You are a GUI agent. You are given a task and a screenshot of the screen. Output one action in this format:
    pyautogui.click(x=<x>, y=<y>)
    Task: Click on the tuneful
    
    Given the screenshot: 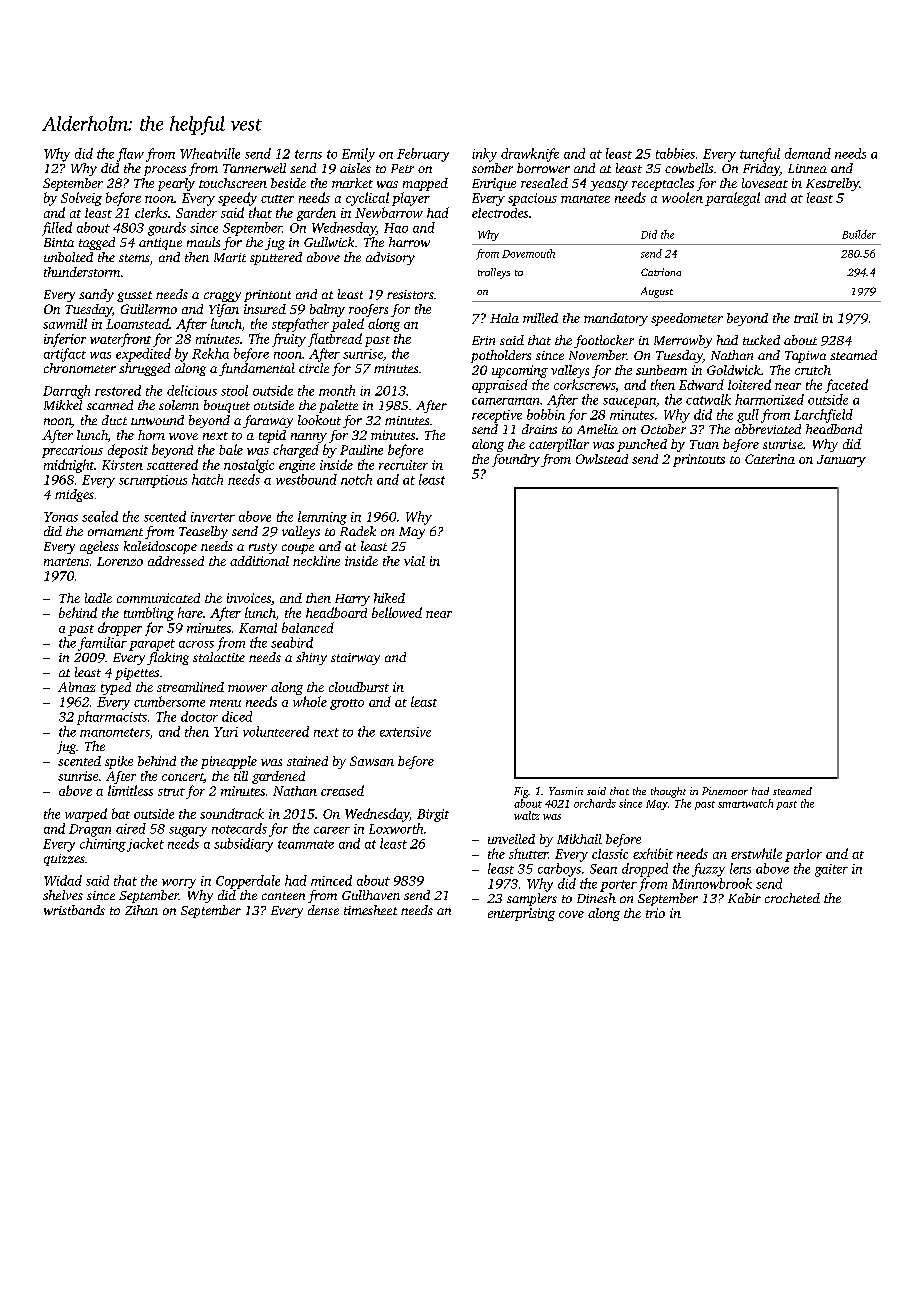 What is the action you would take?
    pyautogui.click(x=760, y=155)
